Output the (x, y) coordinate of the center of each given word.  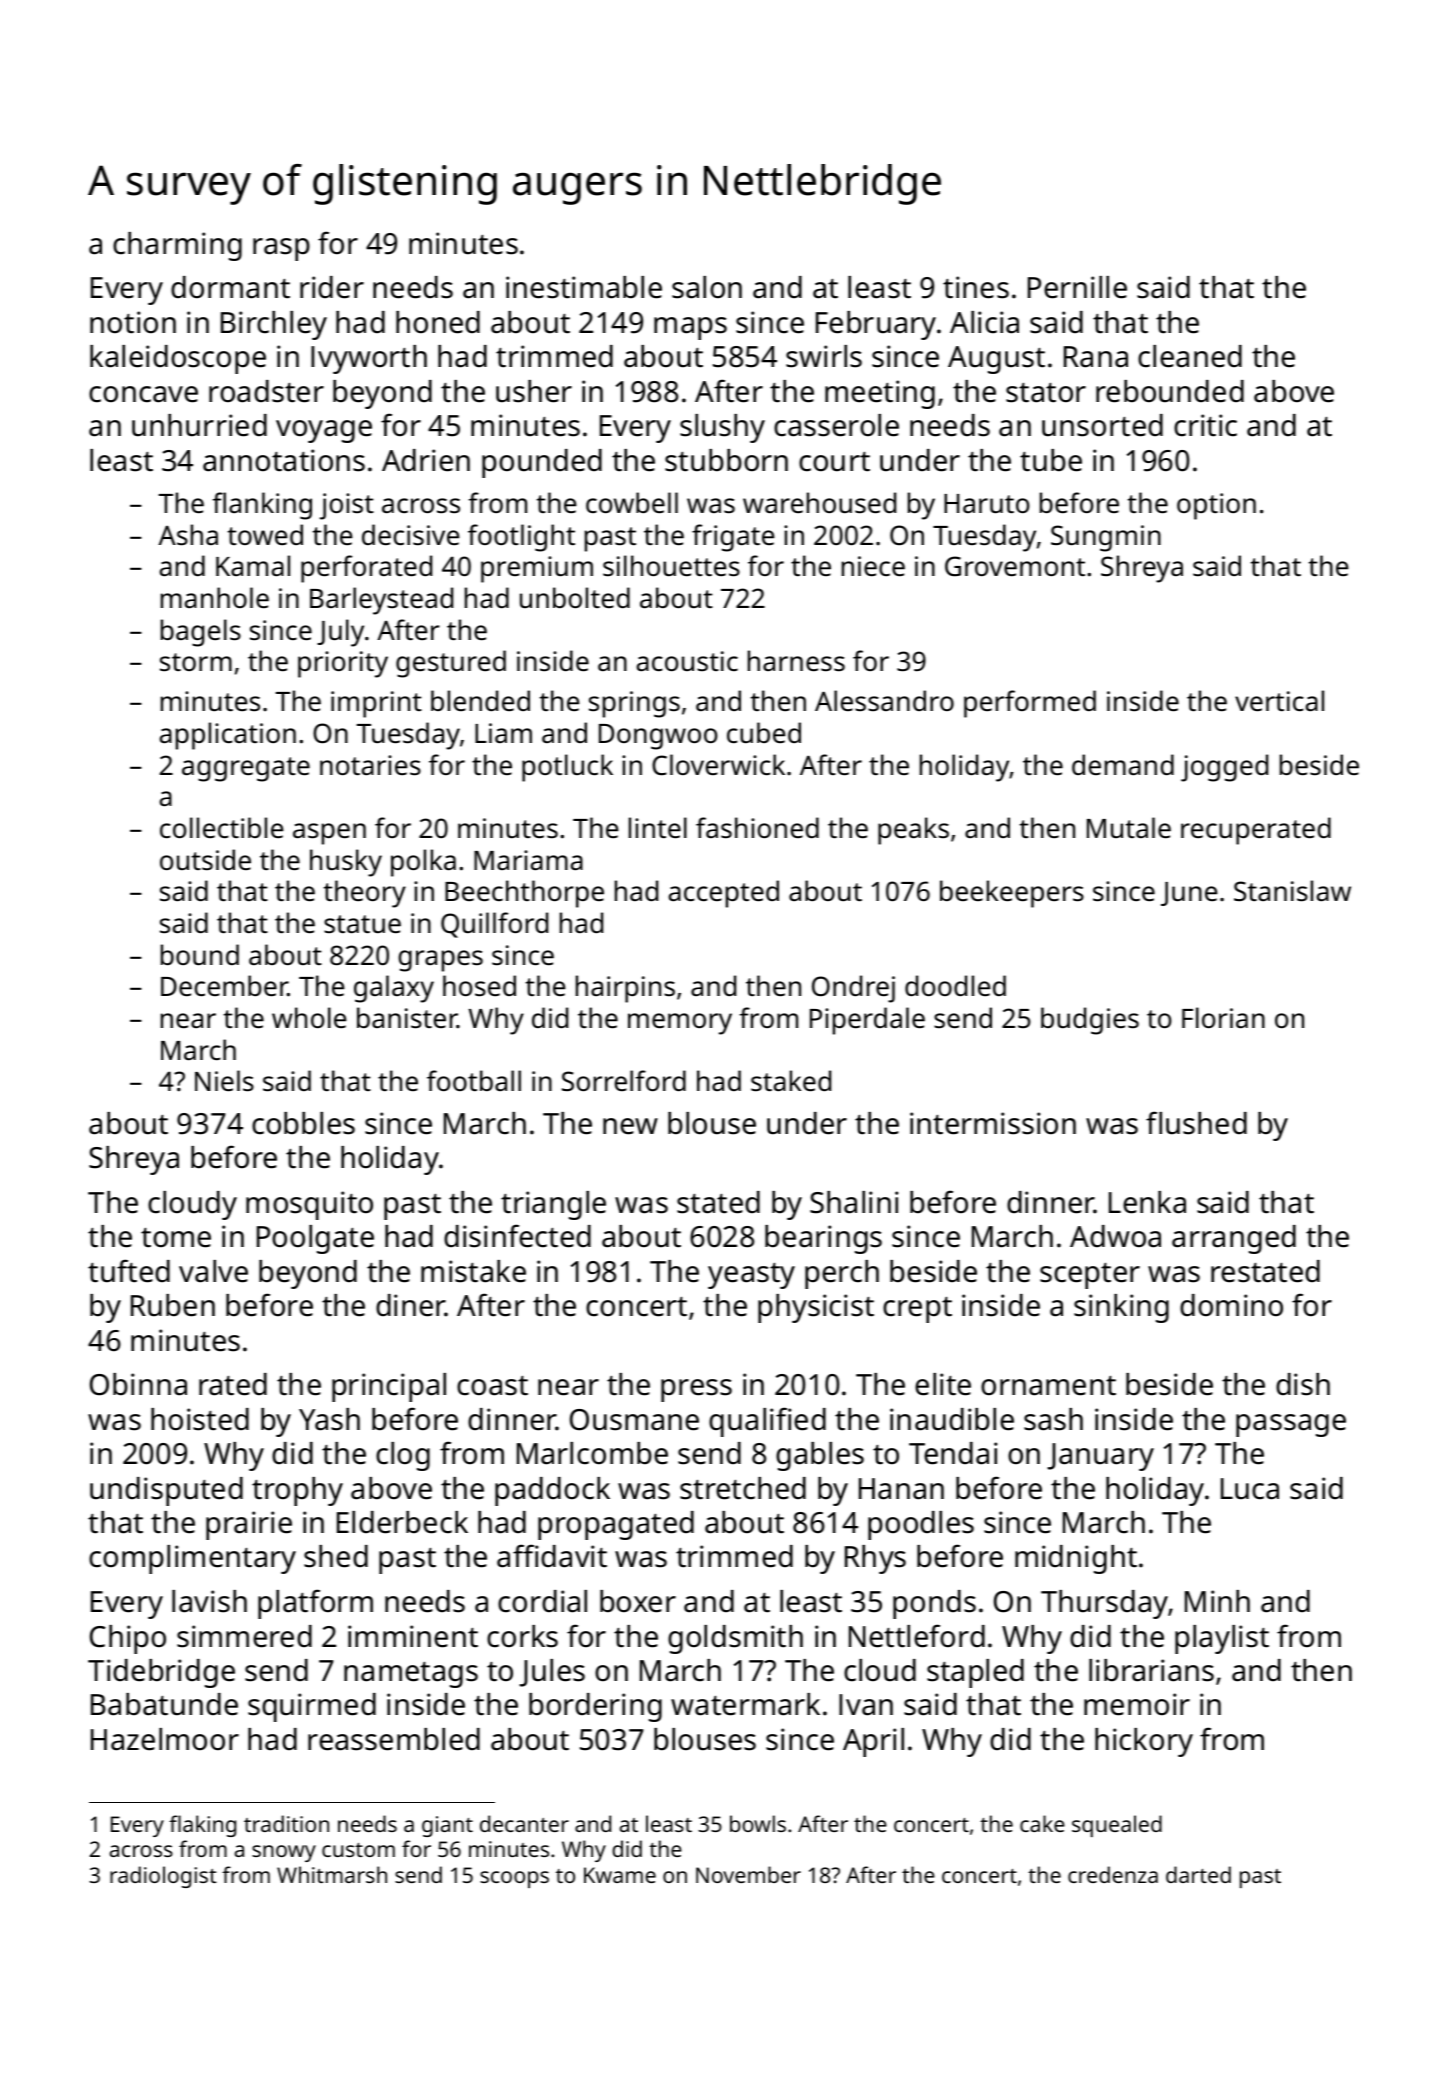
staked (791, 1081)
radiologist (163, 1877)
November (748, 1874)
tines (976, 287)
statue (362, 924)
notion (133, 322)
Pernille (1077, 287)
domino (1231, 1305)
